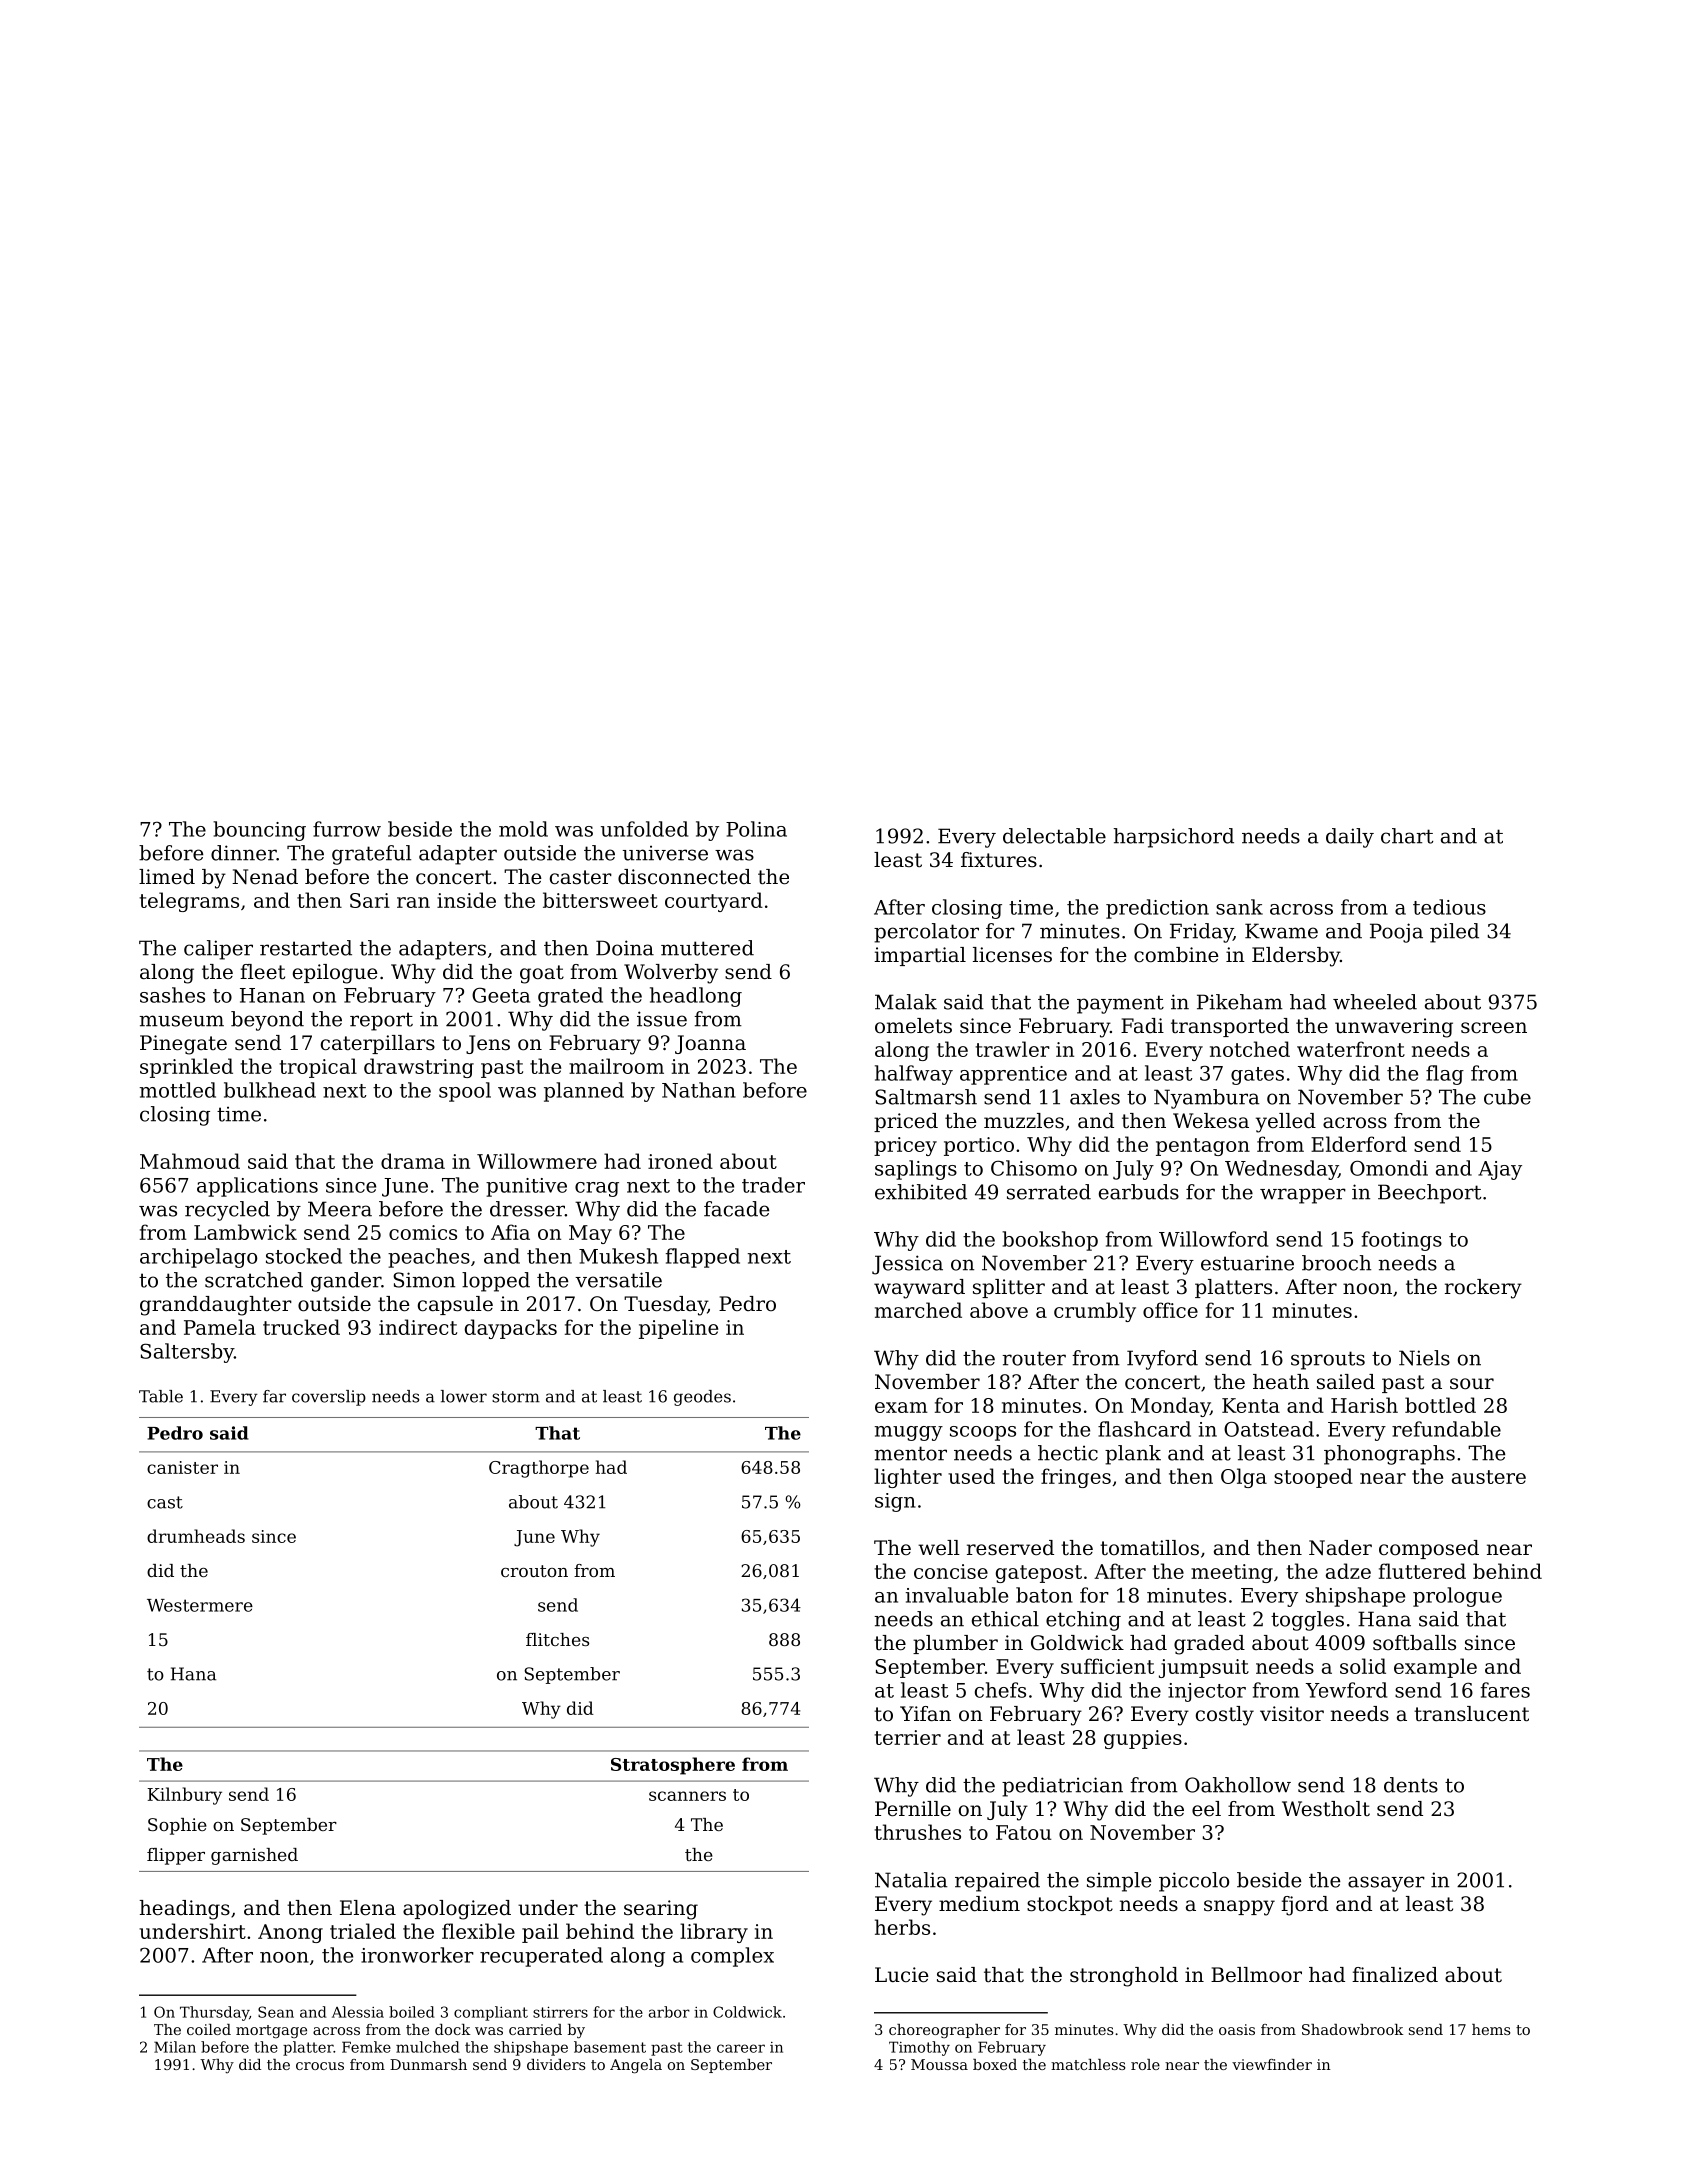 The image size is (1683, 2178). What do you see at coordinates (1386, 1884) in the image?
I see `assayer` at bounding box center [1386, 1884].
